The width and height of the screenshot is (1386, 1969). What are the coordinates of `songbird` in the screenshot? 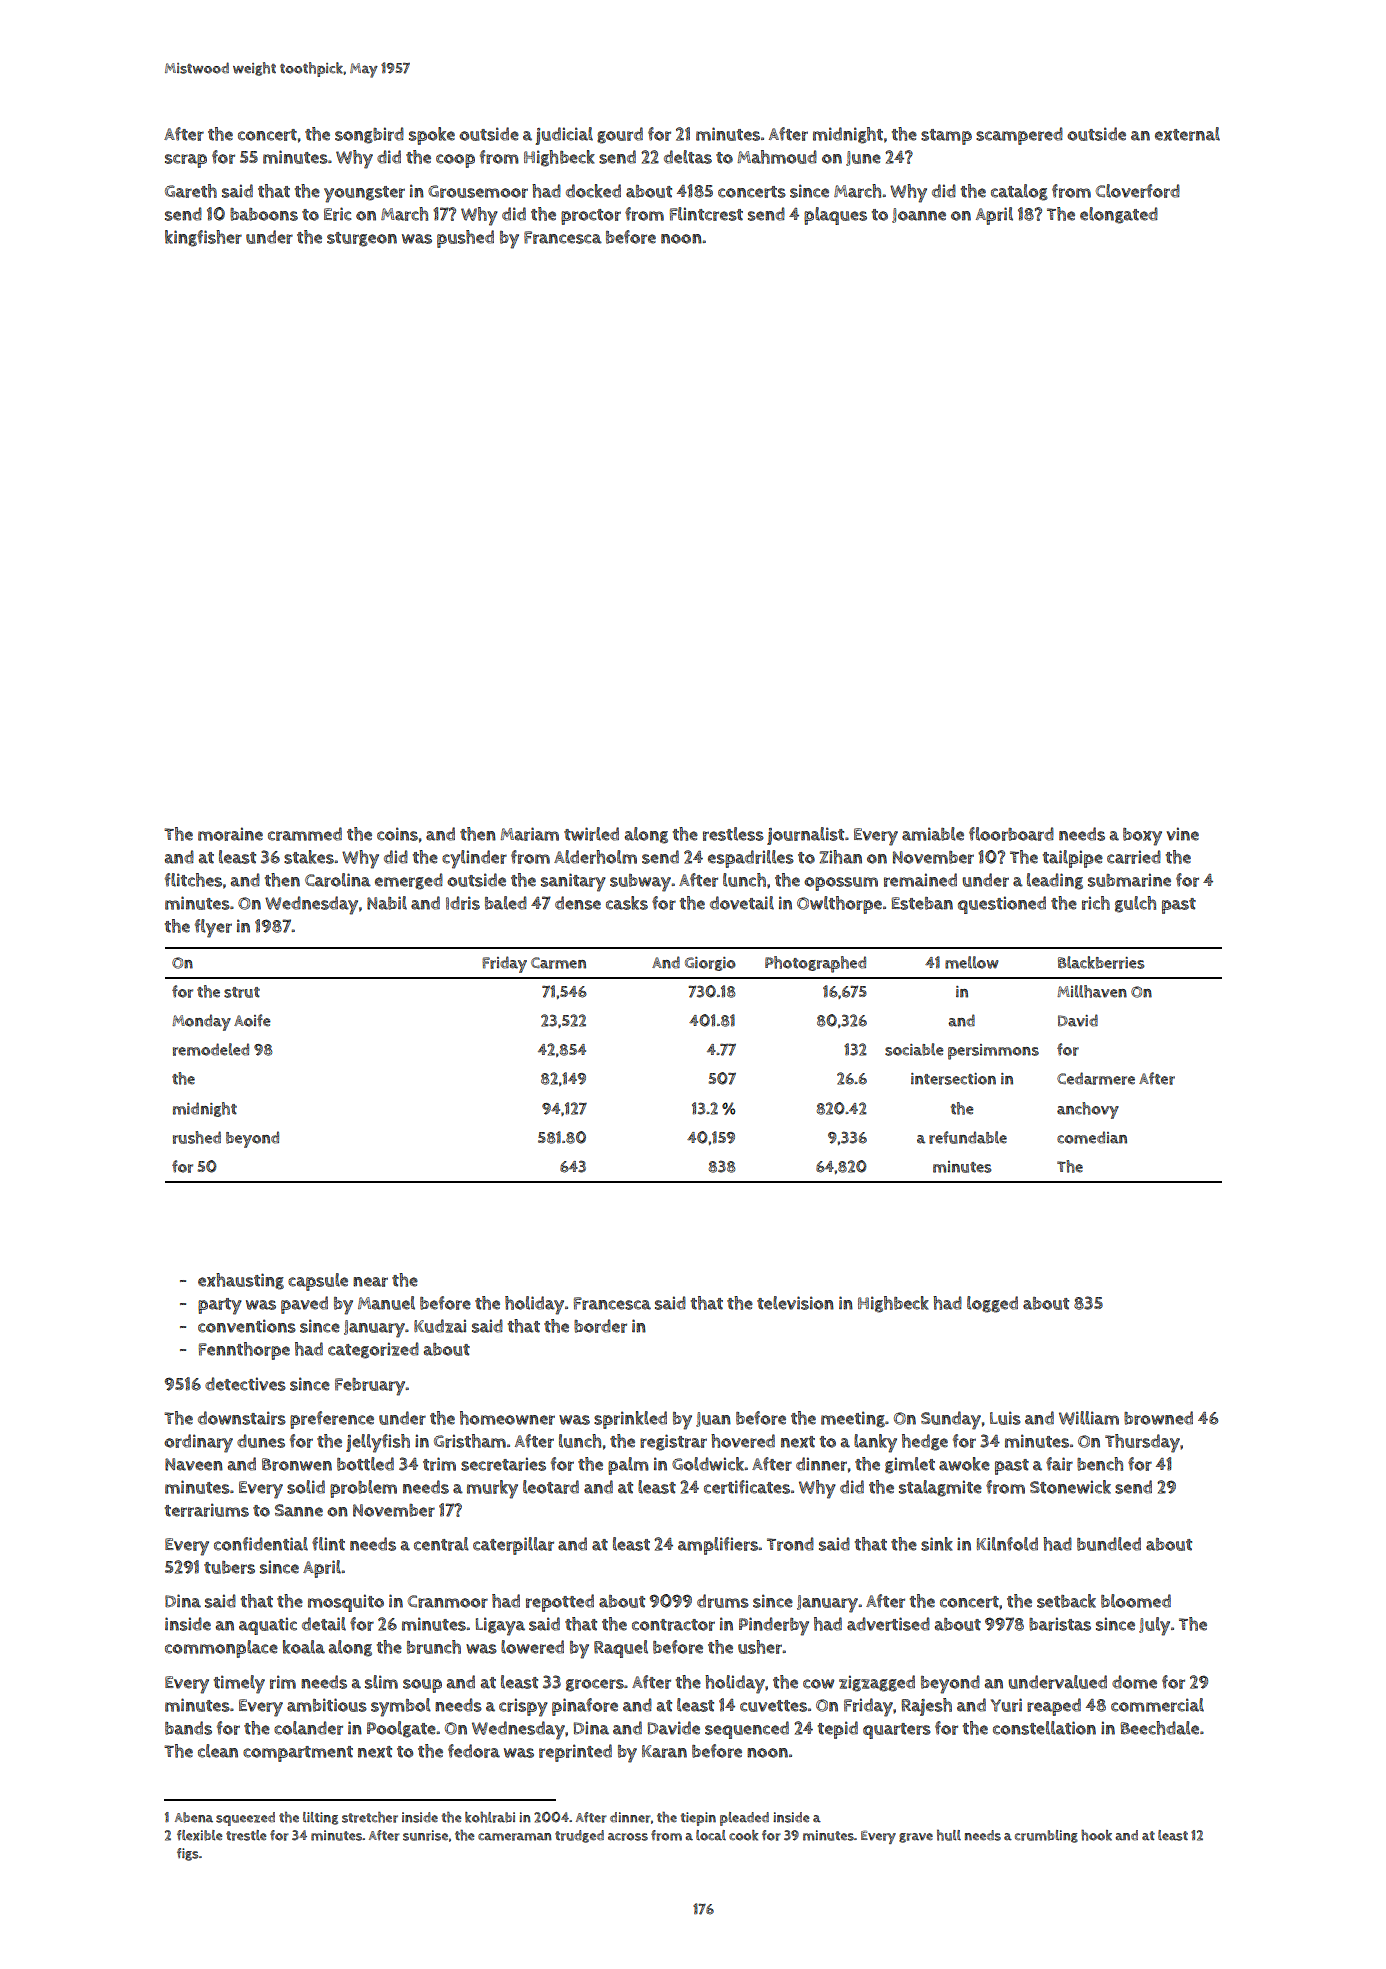 It's located at (369, 135).
